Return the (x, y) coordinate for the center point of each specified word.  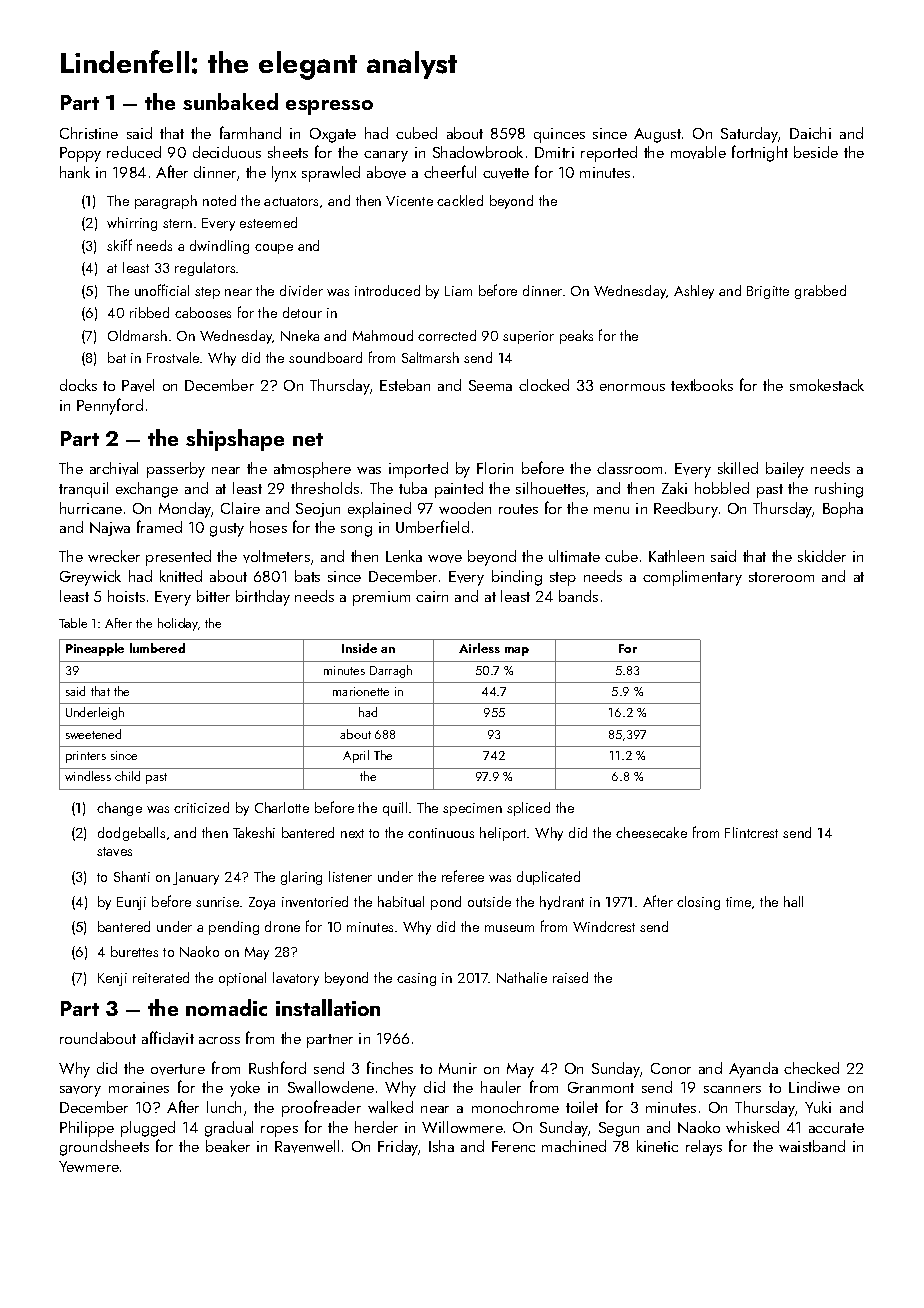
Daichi (810, 133)
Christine (89, 133)
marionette (361, 691)
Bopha (843, 510)
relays (704, 1148)
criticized (201, 807)
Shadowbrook (478, 152)
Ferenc (513, 1146)
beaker (228, 1146)
